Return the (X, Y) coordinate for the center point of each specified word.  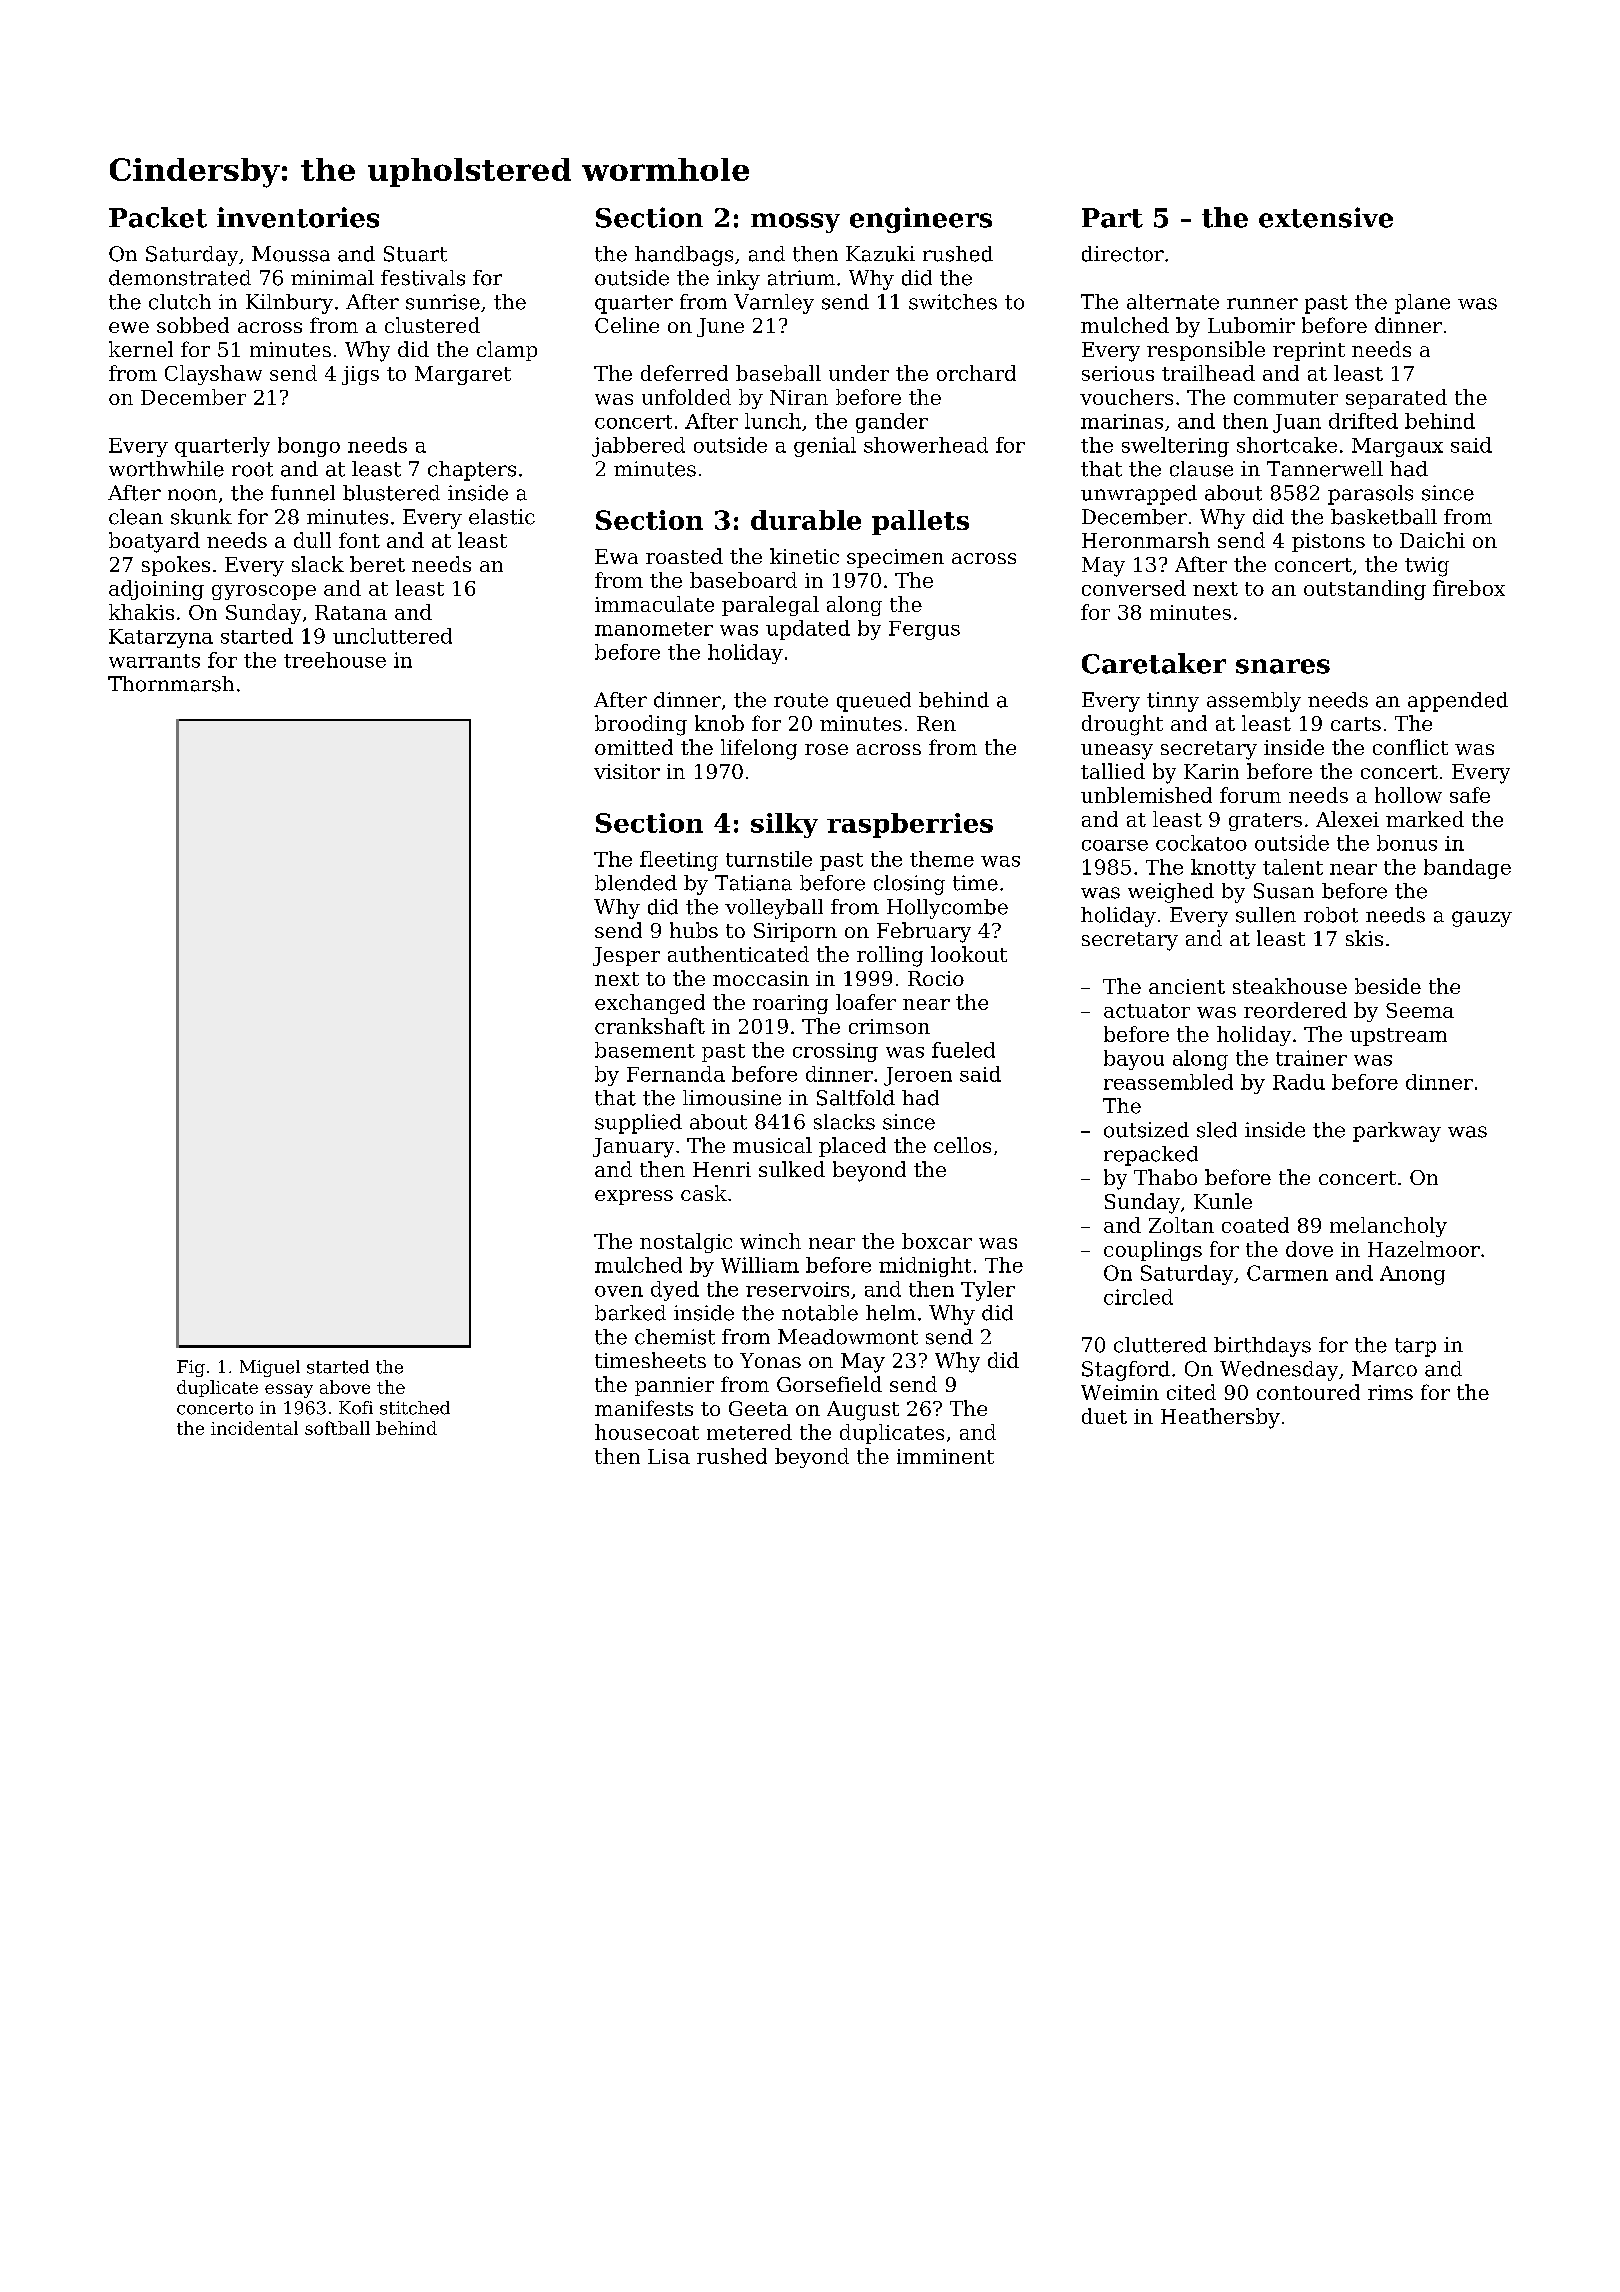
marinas (1122, 421)
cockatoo (1201, 843)
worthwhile (166, 469)
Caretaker (1154, 663)
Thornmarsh (171, 684)
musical (772, 1145)
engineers (921, 220)
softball (337, 1428)
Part (1112, 218)
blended (636, 883)
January (633, 1148)
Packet (158, 217)
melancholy (1388, 1227)
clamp (507, 351)
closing (909, 885)
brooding (641, 725)
